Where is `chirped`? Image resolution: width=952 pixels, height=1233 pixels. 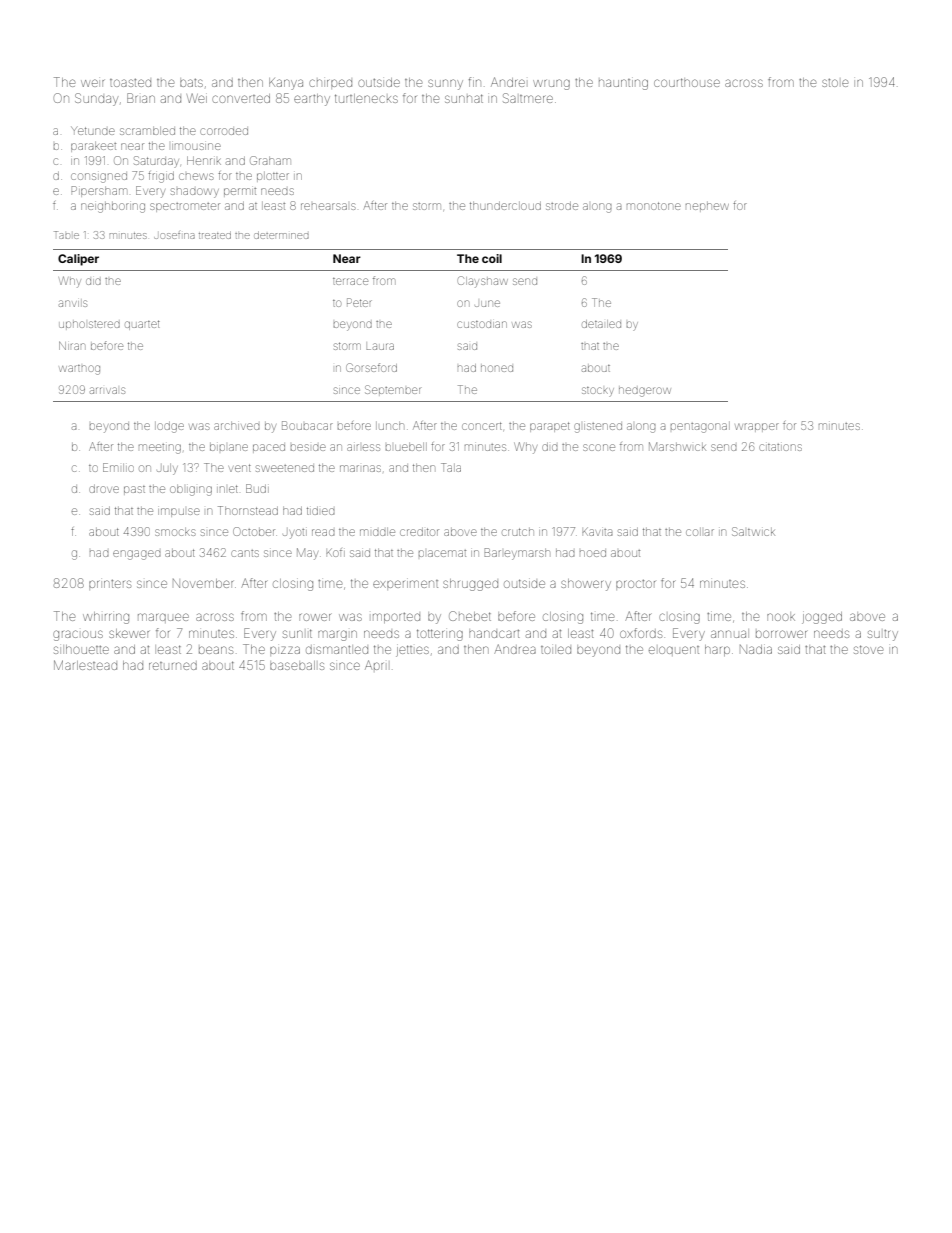
chirped is located at coordinates (330, 83).
